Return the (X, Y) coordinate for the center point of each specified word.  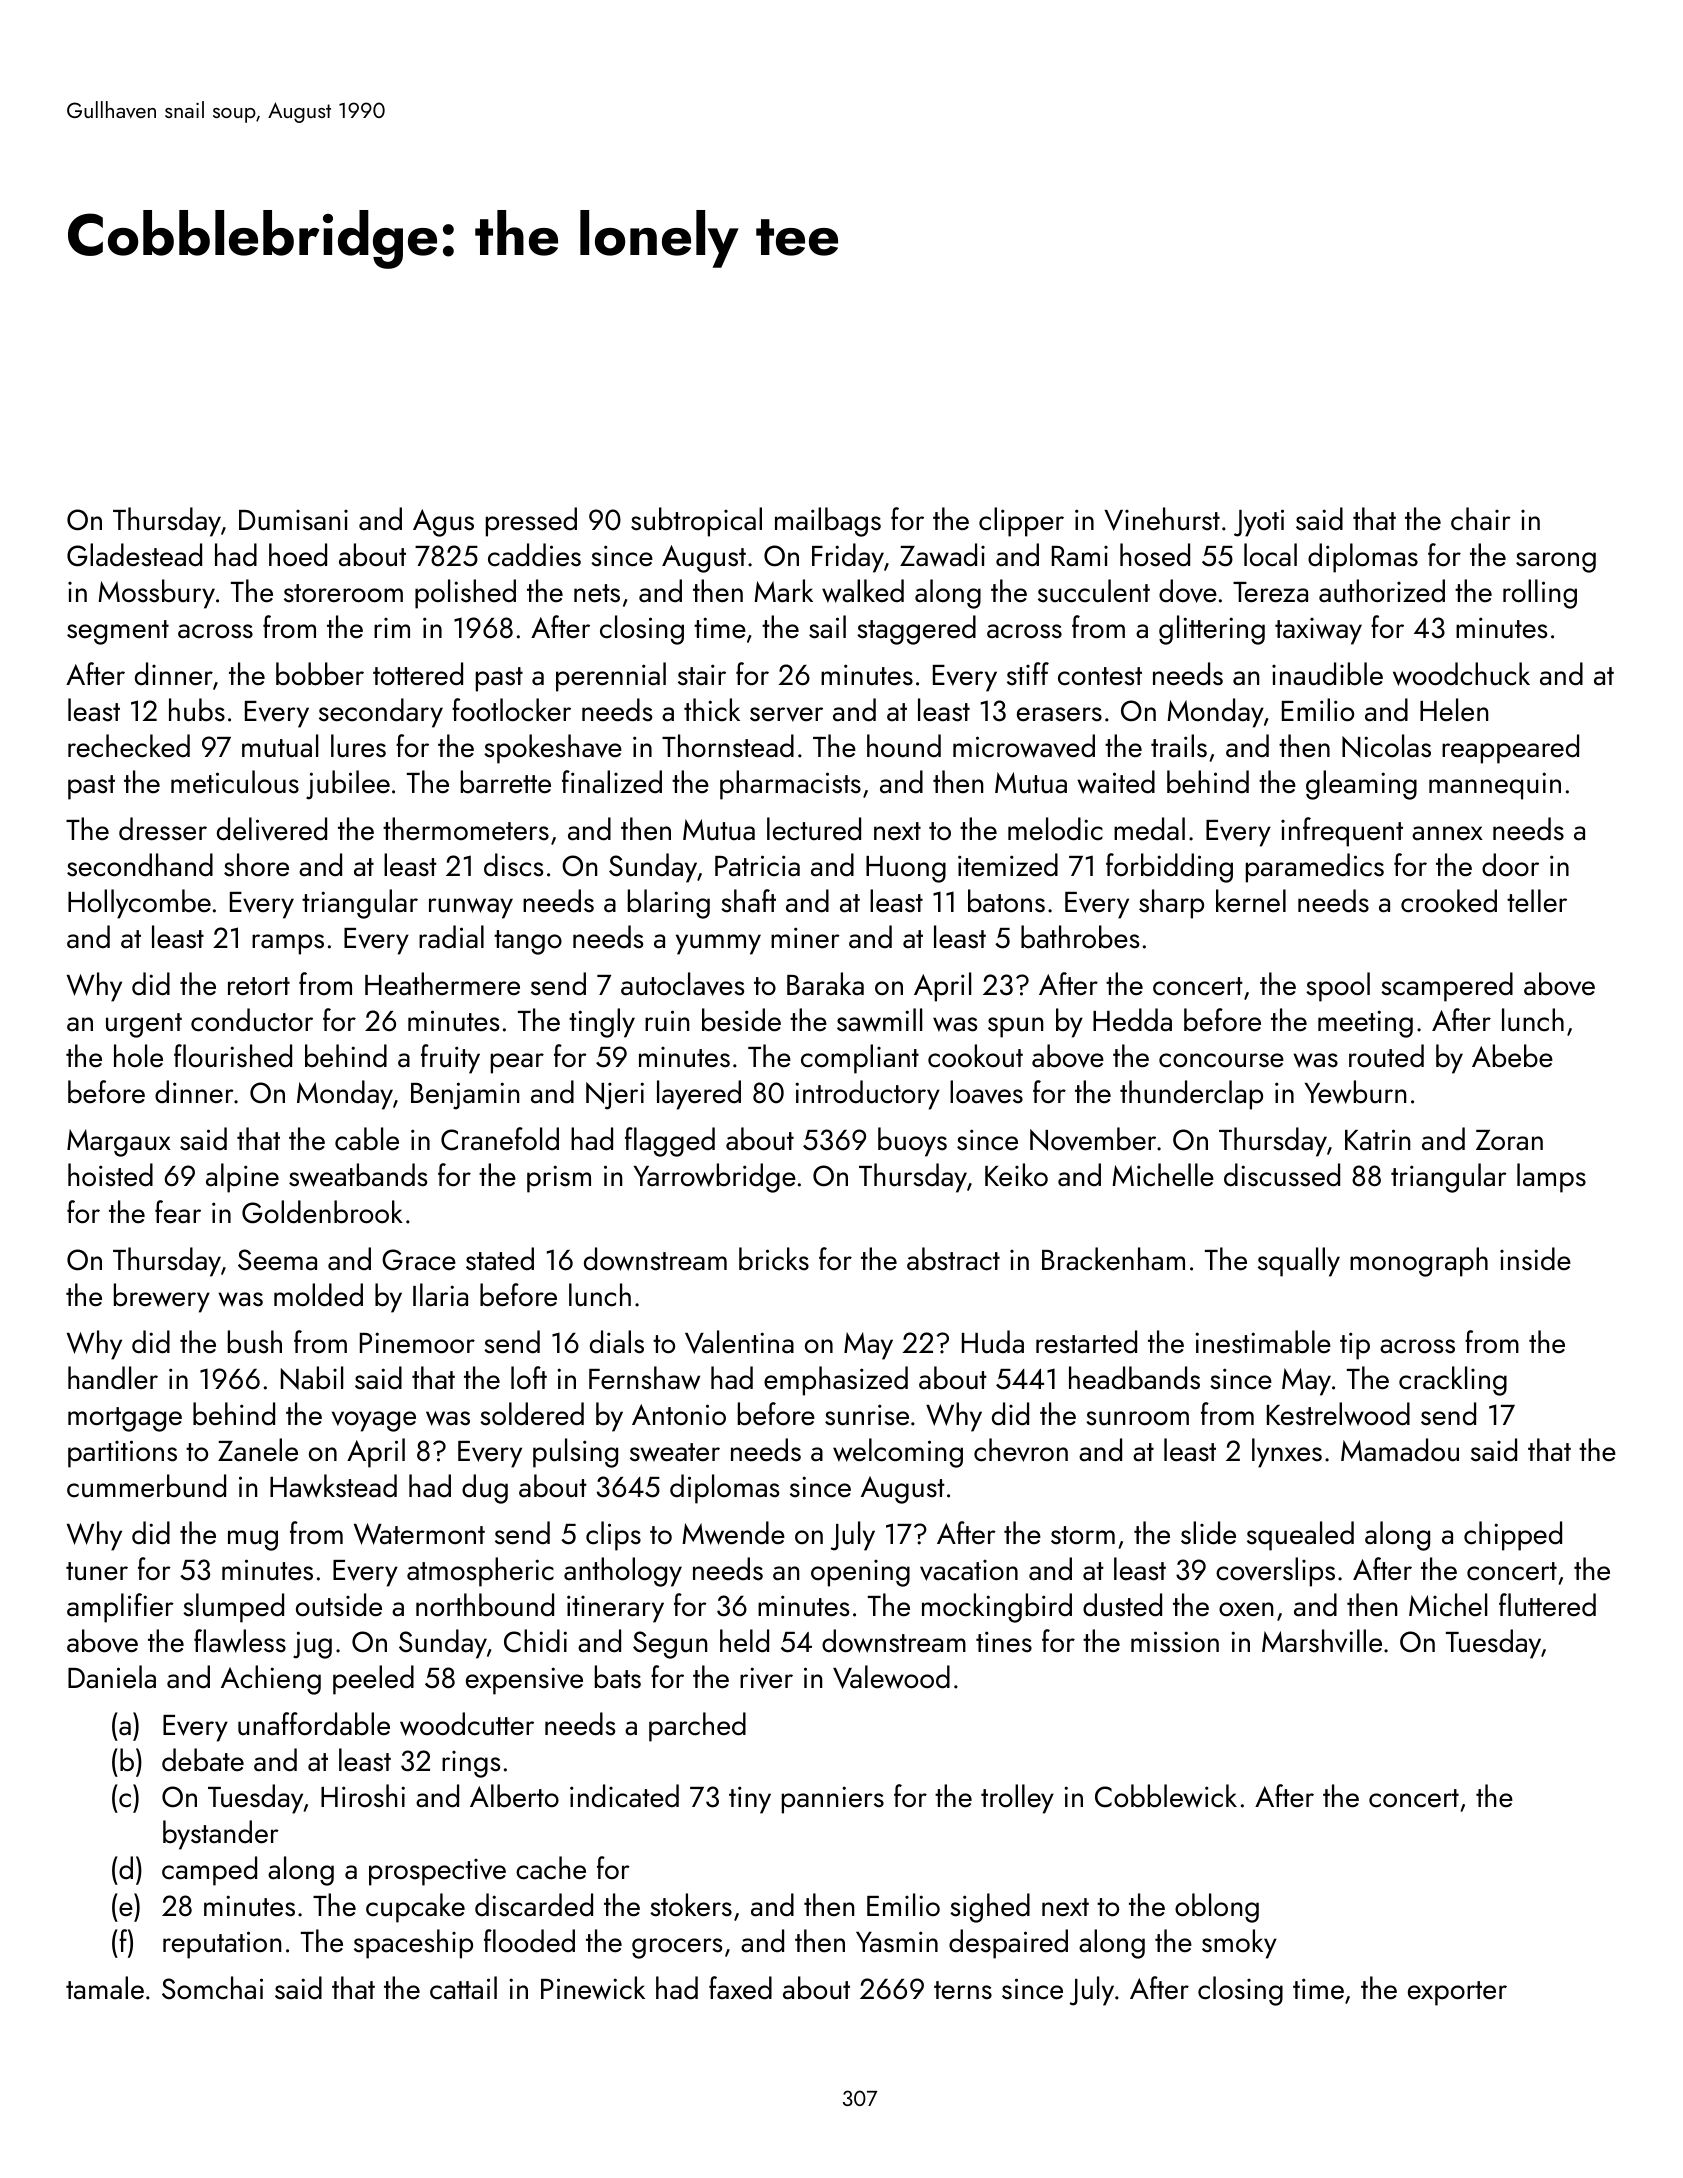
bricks (774, 1259)
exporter (1457, 1993)
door (1510, 865)
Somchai (212, 1988)
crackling (1453, 1381)
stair (702, 675)
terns (963, 1990)
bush (255, 1342)
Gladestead (134, 555)
